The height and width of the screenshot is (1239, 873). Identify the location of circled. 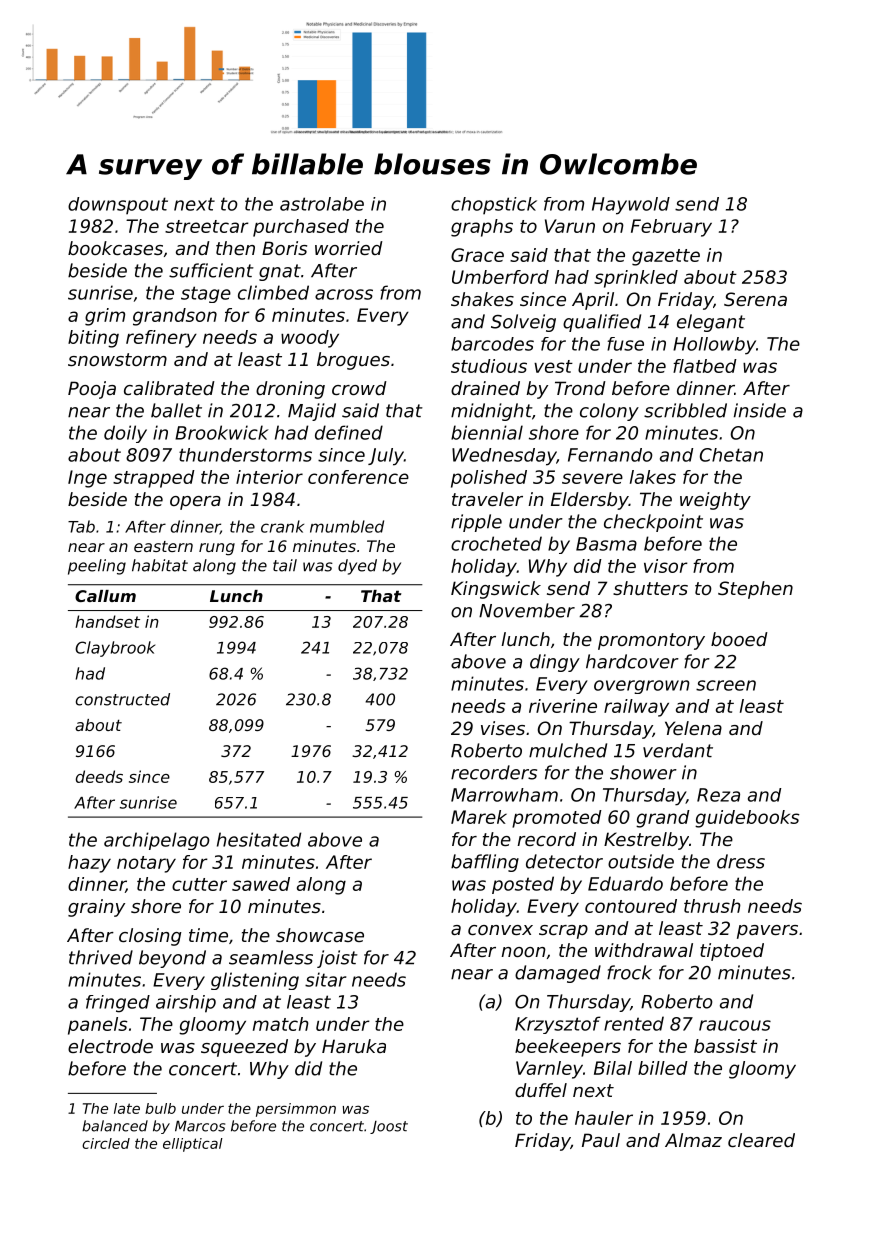
(106, 1143).
